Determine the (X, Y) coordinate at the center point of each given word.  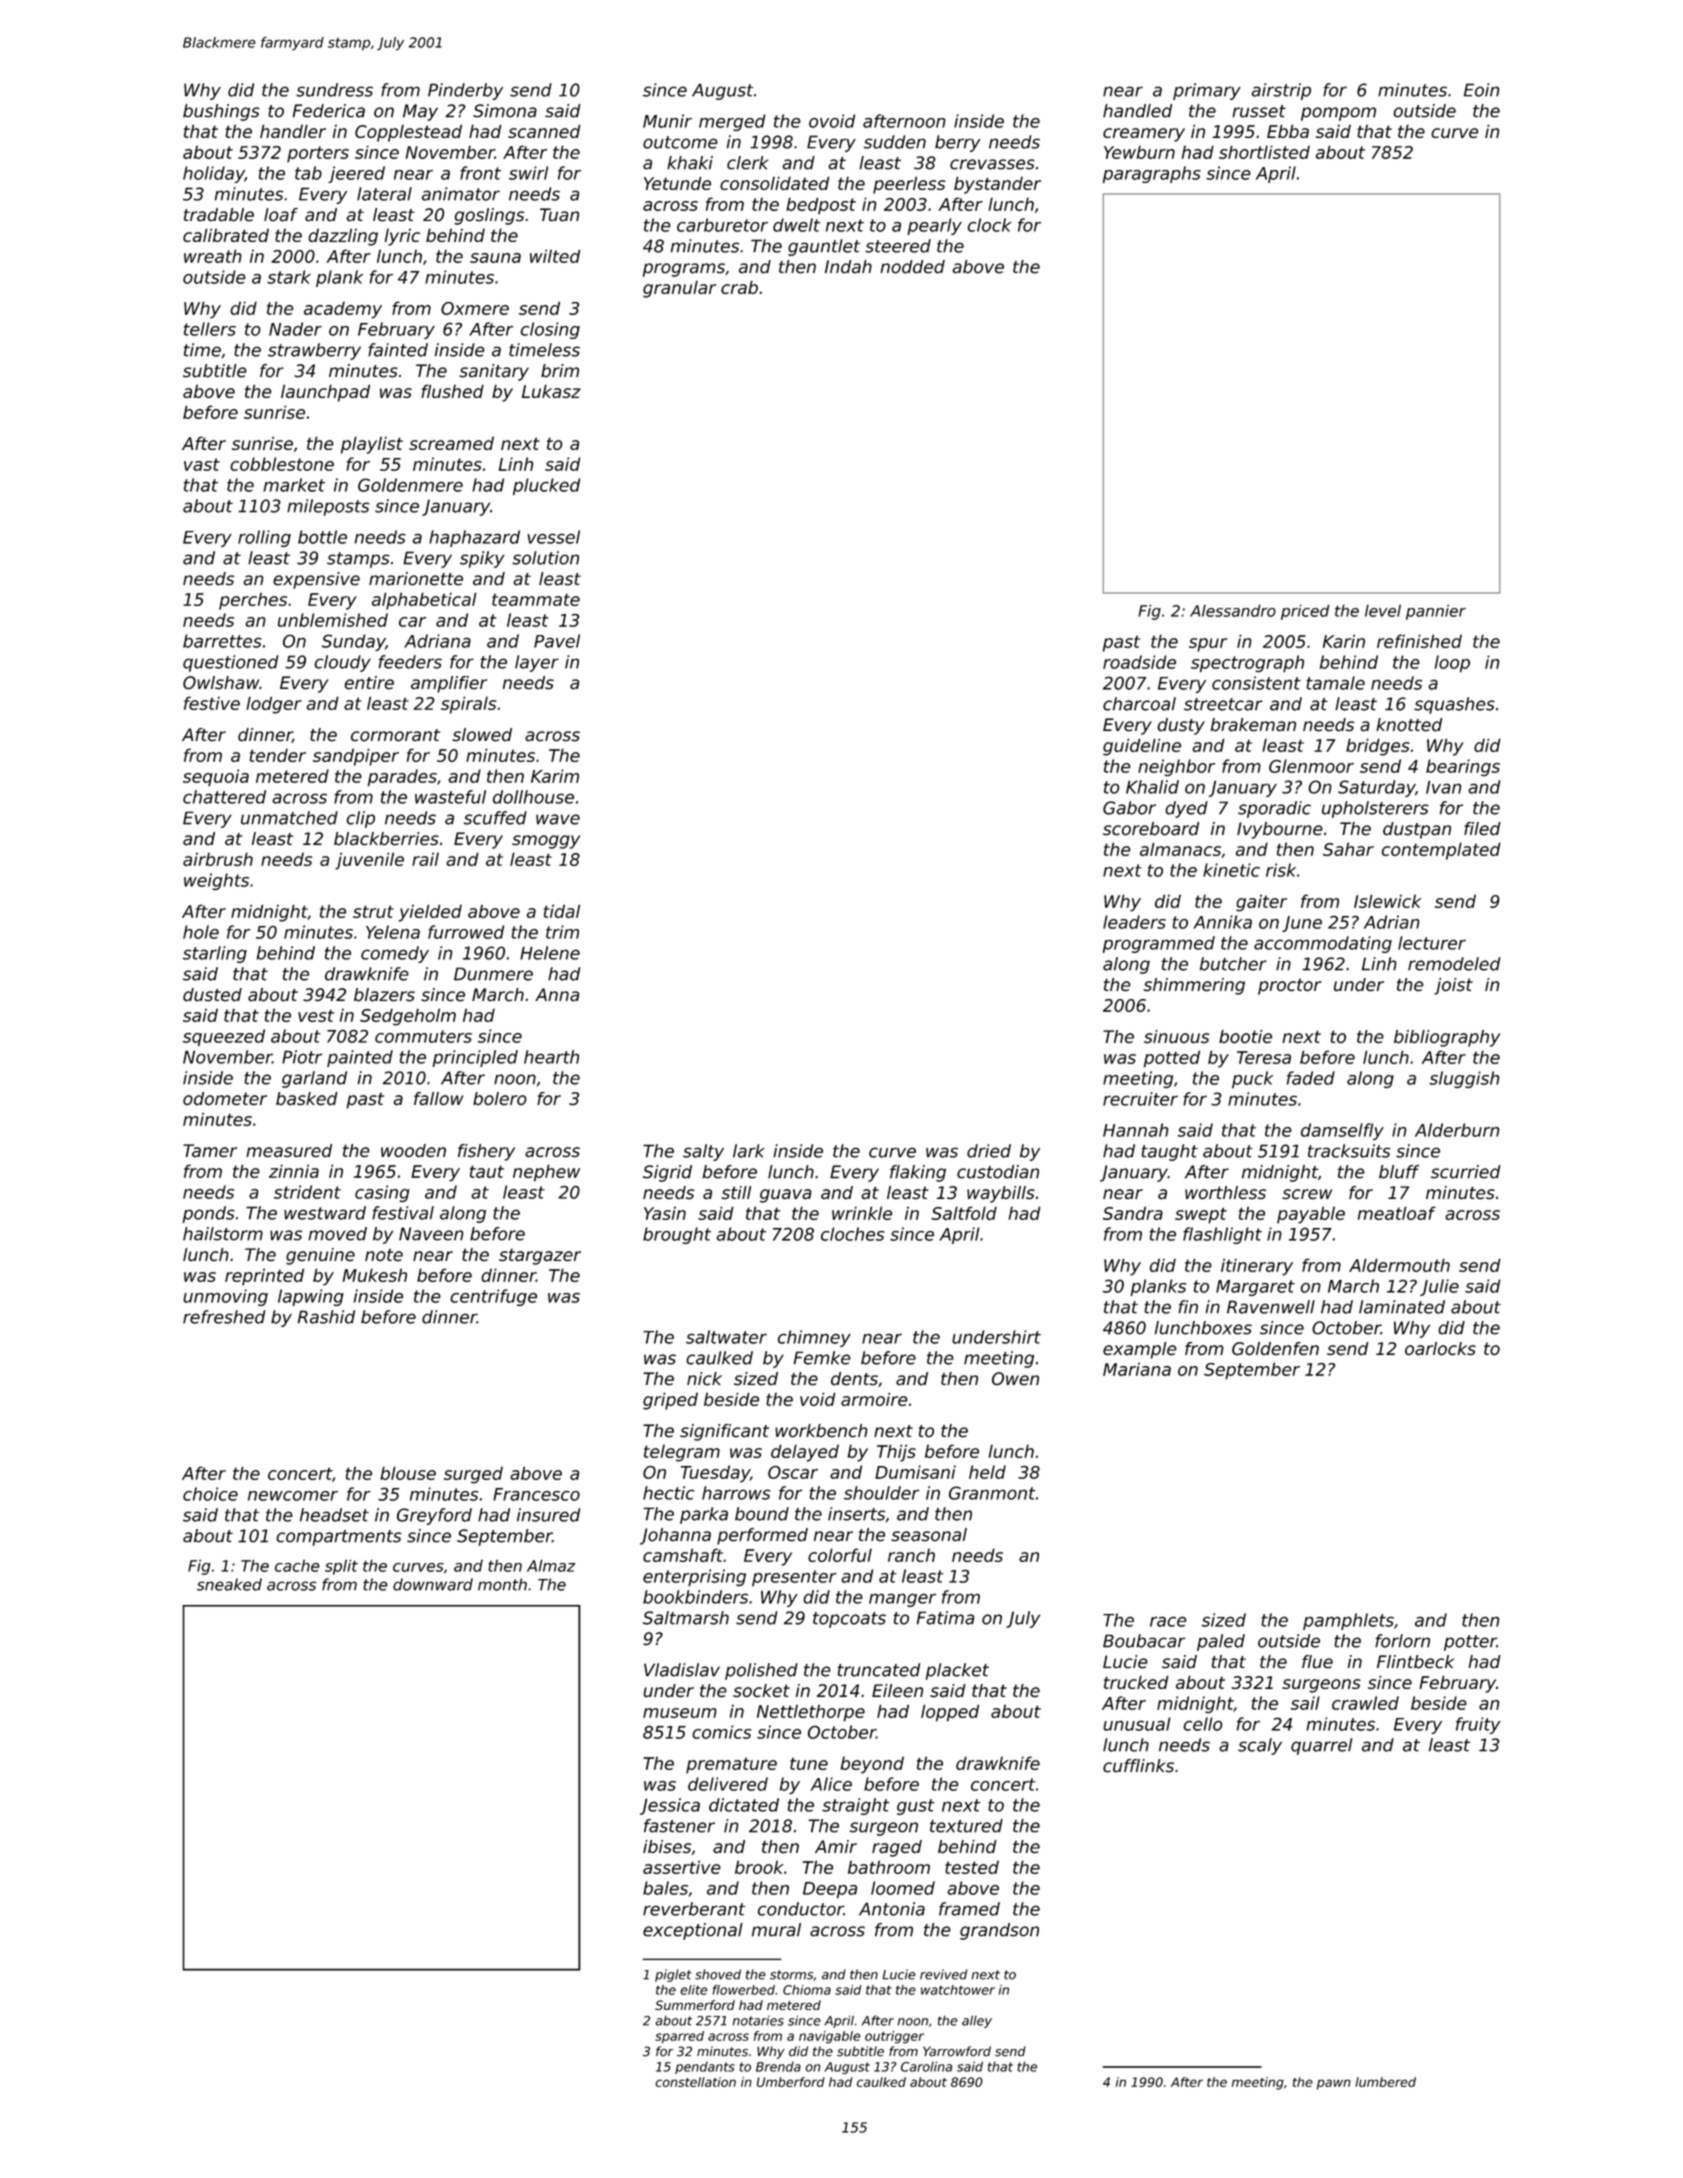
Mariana (1137, 1369)
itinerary (1257, 1267)
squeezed (224, 1037)
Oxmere (475, 308)
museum (680, 1713)
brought (677, 1235)
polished (761, 1671)
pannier (1436, 612)
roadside (1139, 662)
